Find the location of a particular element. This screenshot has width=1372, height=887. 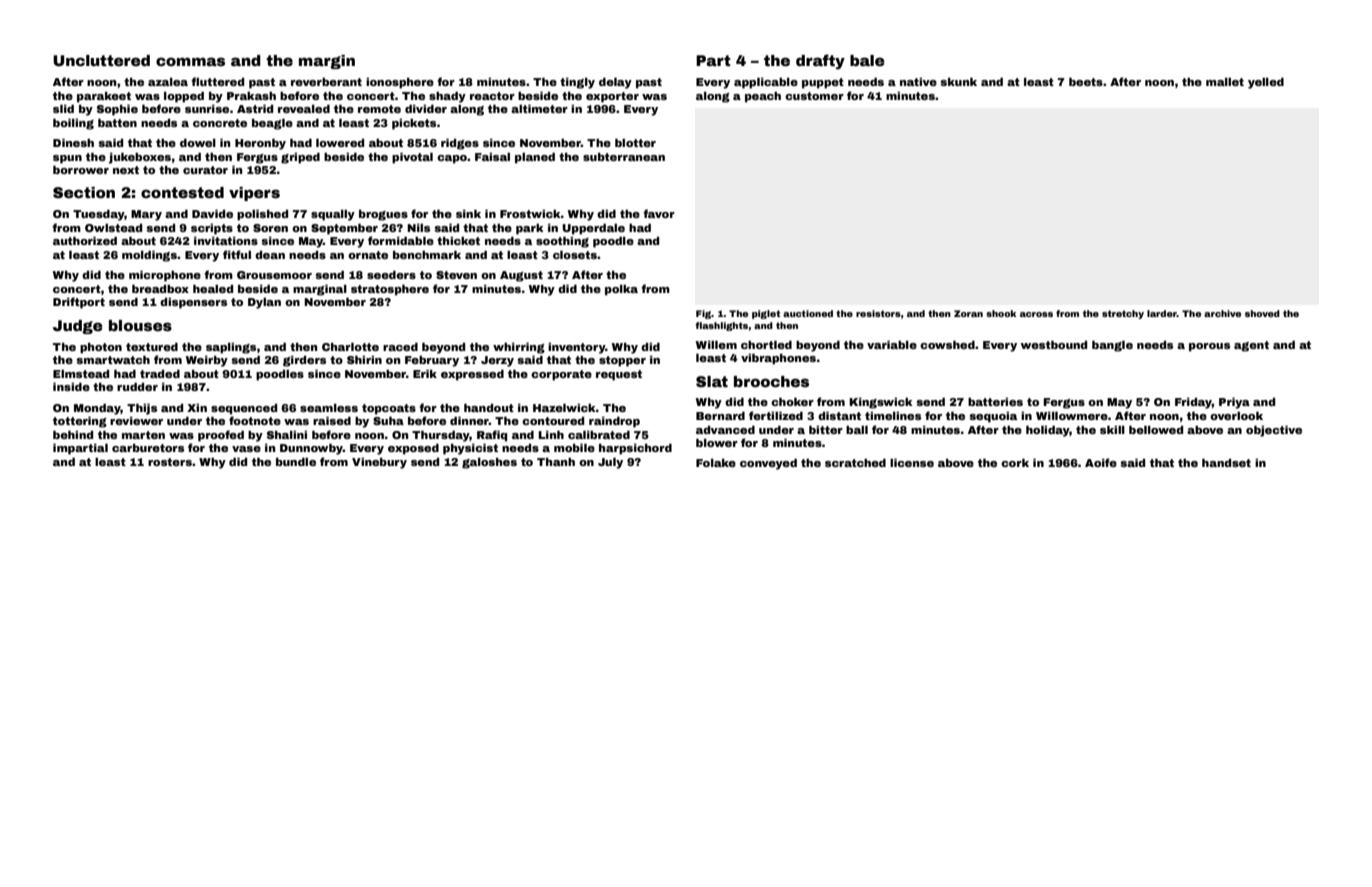

dean is located at coordinates (270, 255).
